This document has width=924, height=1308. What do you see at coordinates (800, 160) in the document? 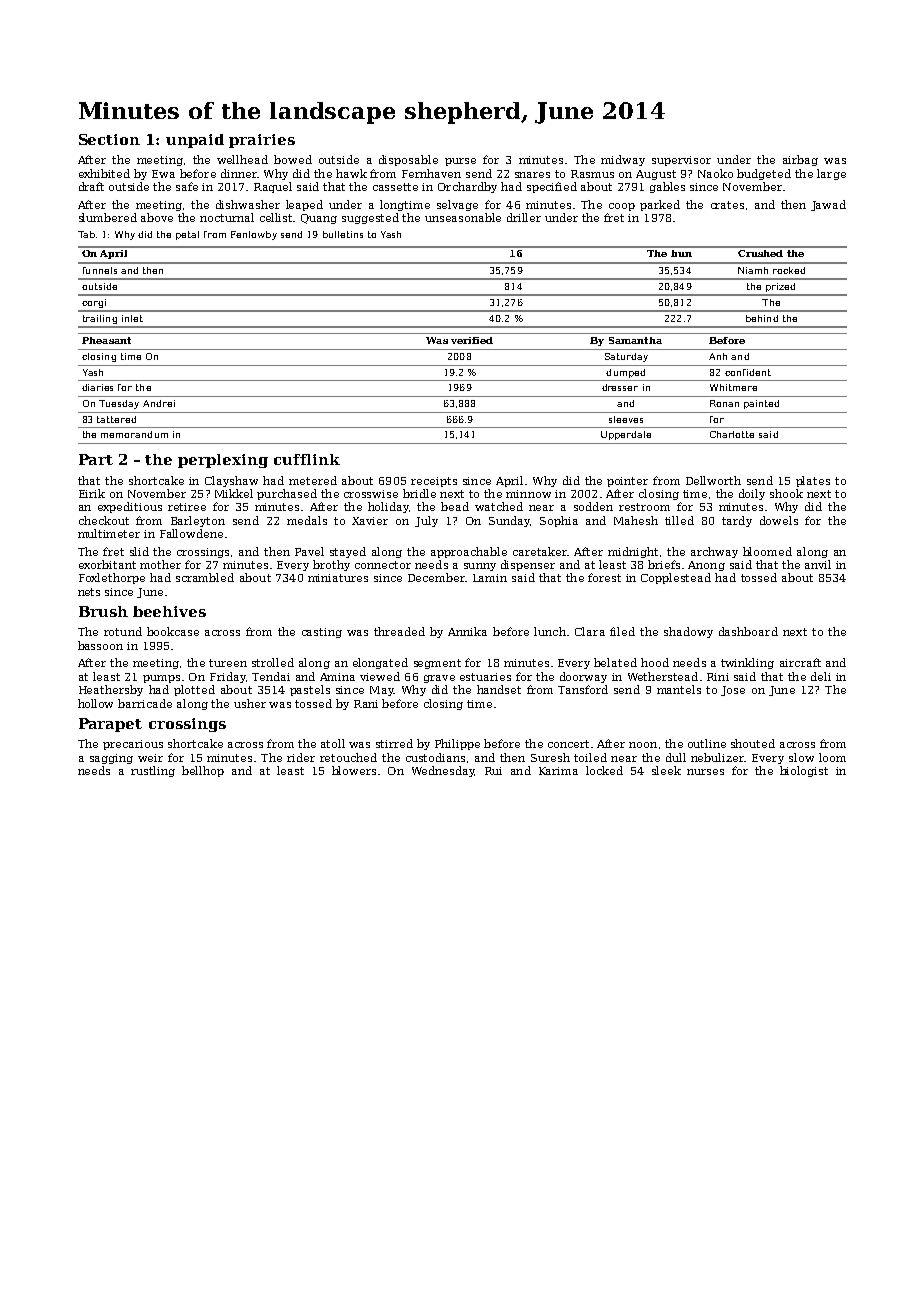
I see `airbag` at bounding box center [800, 160].
